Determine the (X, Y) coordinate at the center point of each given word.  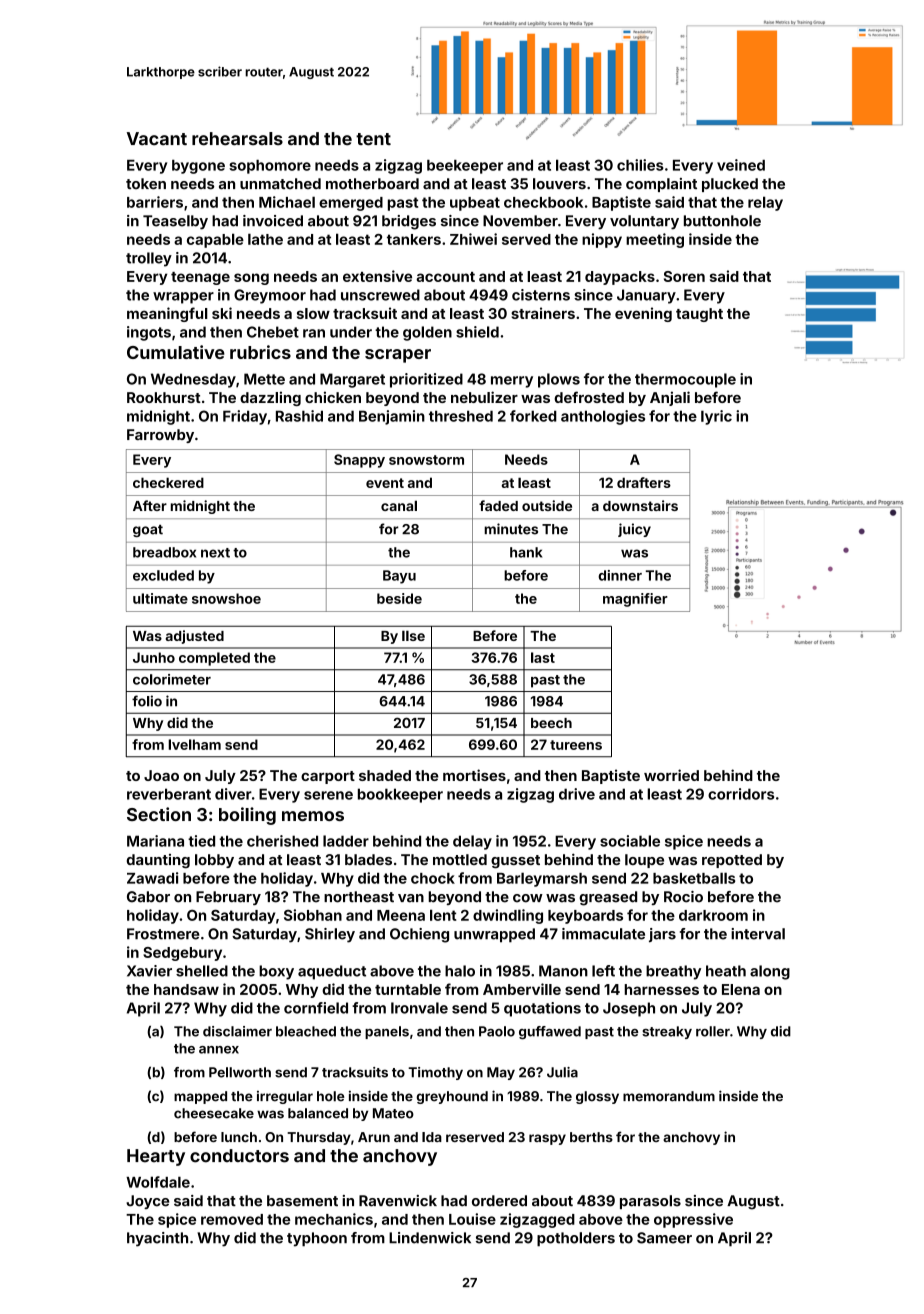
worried (671, 775)
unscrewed (380, 295)
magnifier (635, 600)
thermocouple (685, 380)
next (215, 553)
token (146, 184)
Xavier (149, 971)
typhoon (317, 1239)
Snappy (359, 461)
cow (528, 898)
